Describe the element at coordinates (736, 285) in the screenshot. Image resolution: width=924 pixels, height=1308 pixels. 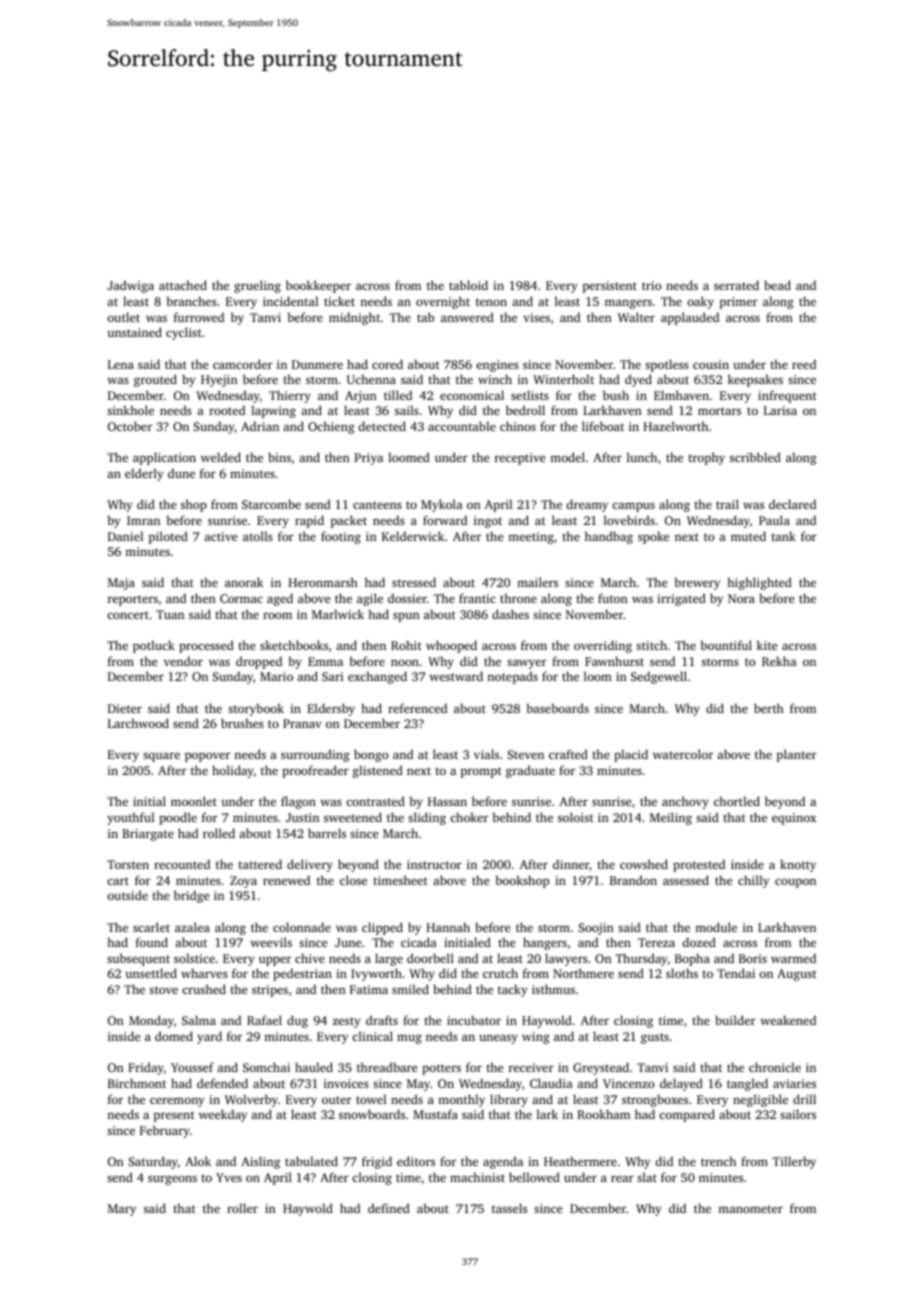
I see `serrated` at that location.
